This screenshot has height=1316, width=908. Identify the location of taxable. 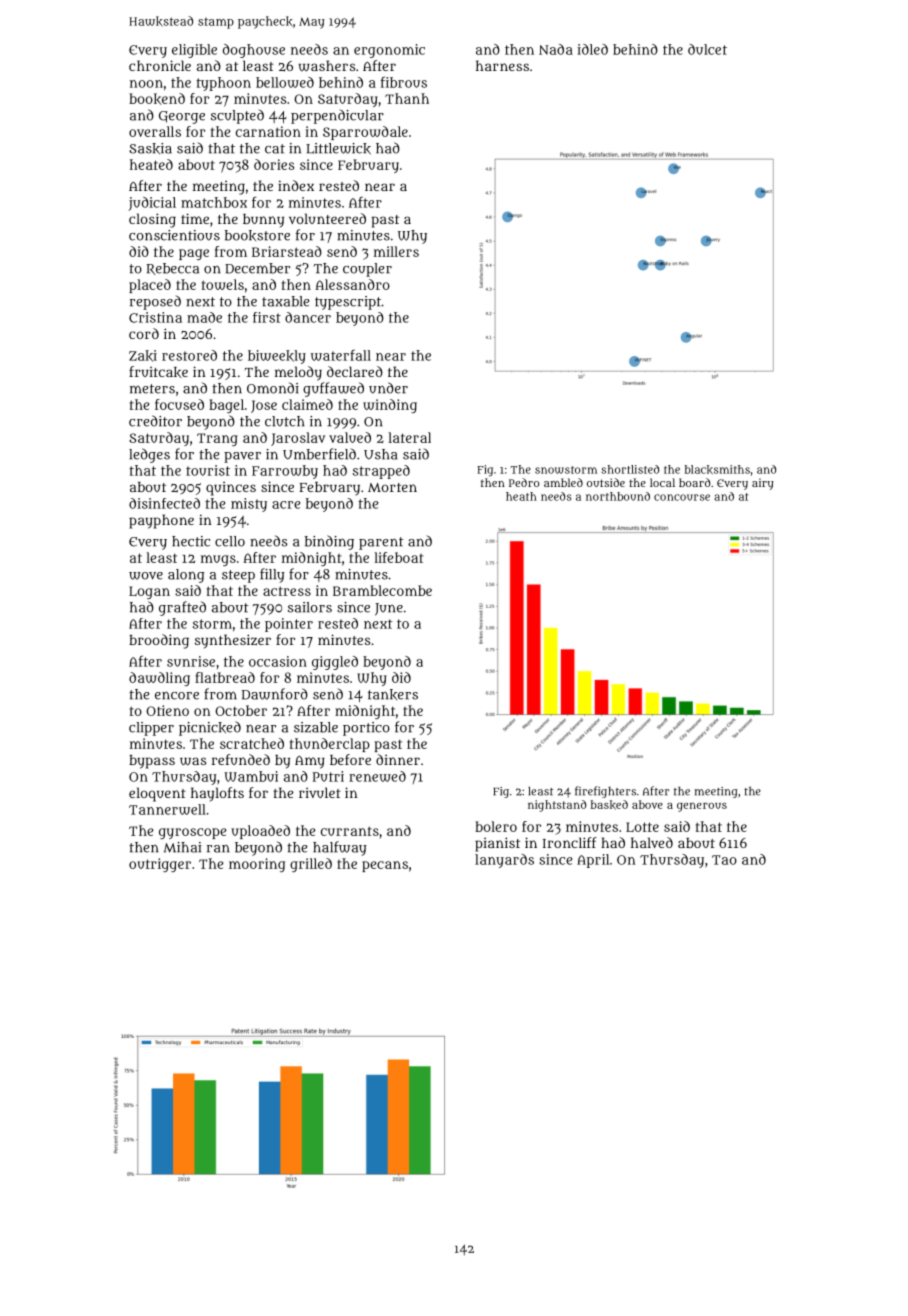
(285, 301).
